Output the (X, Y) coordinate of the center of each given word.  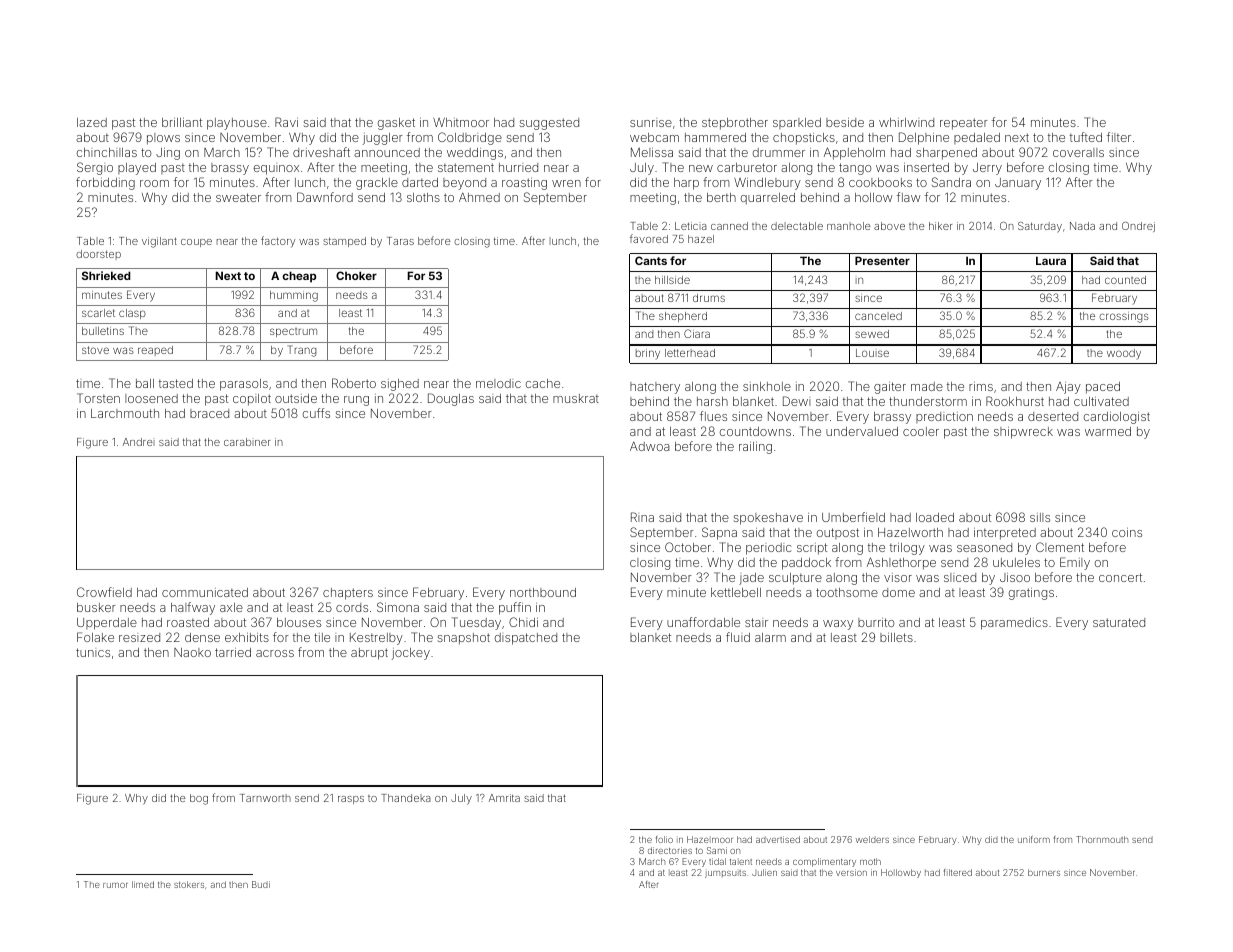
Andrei (139, 442)
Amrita (504, 798)
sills (1040, 517)
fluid (738, 637)
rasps (351, 800)
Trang (302, 351)
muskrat (576, 398)
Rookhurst (1015, 401)
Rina (642, 517)
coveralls (1078, 152)
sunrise (651, 123)
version (851, 872)
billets (896, 637)
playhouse (237, 124)
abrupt (369, 654)
